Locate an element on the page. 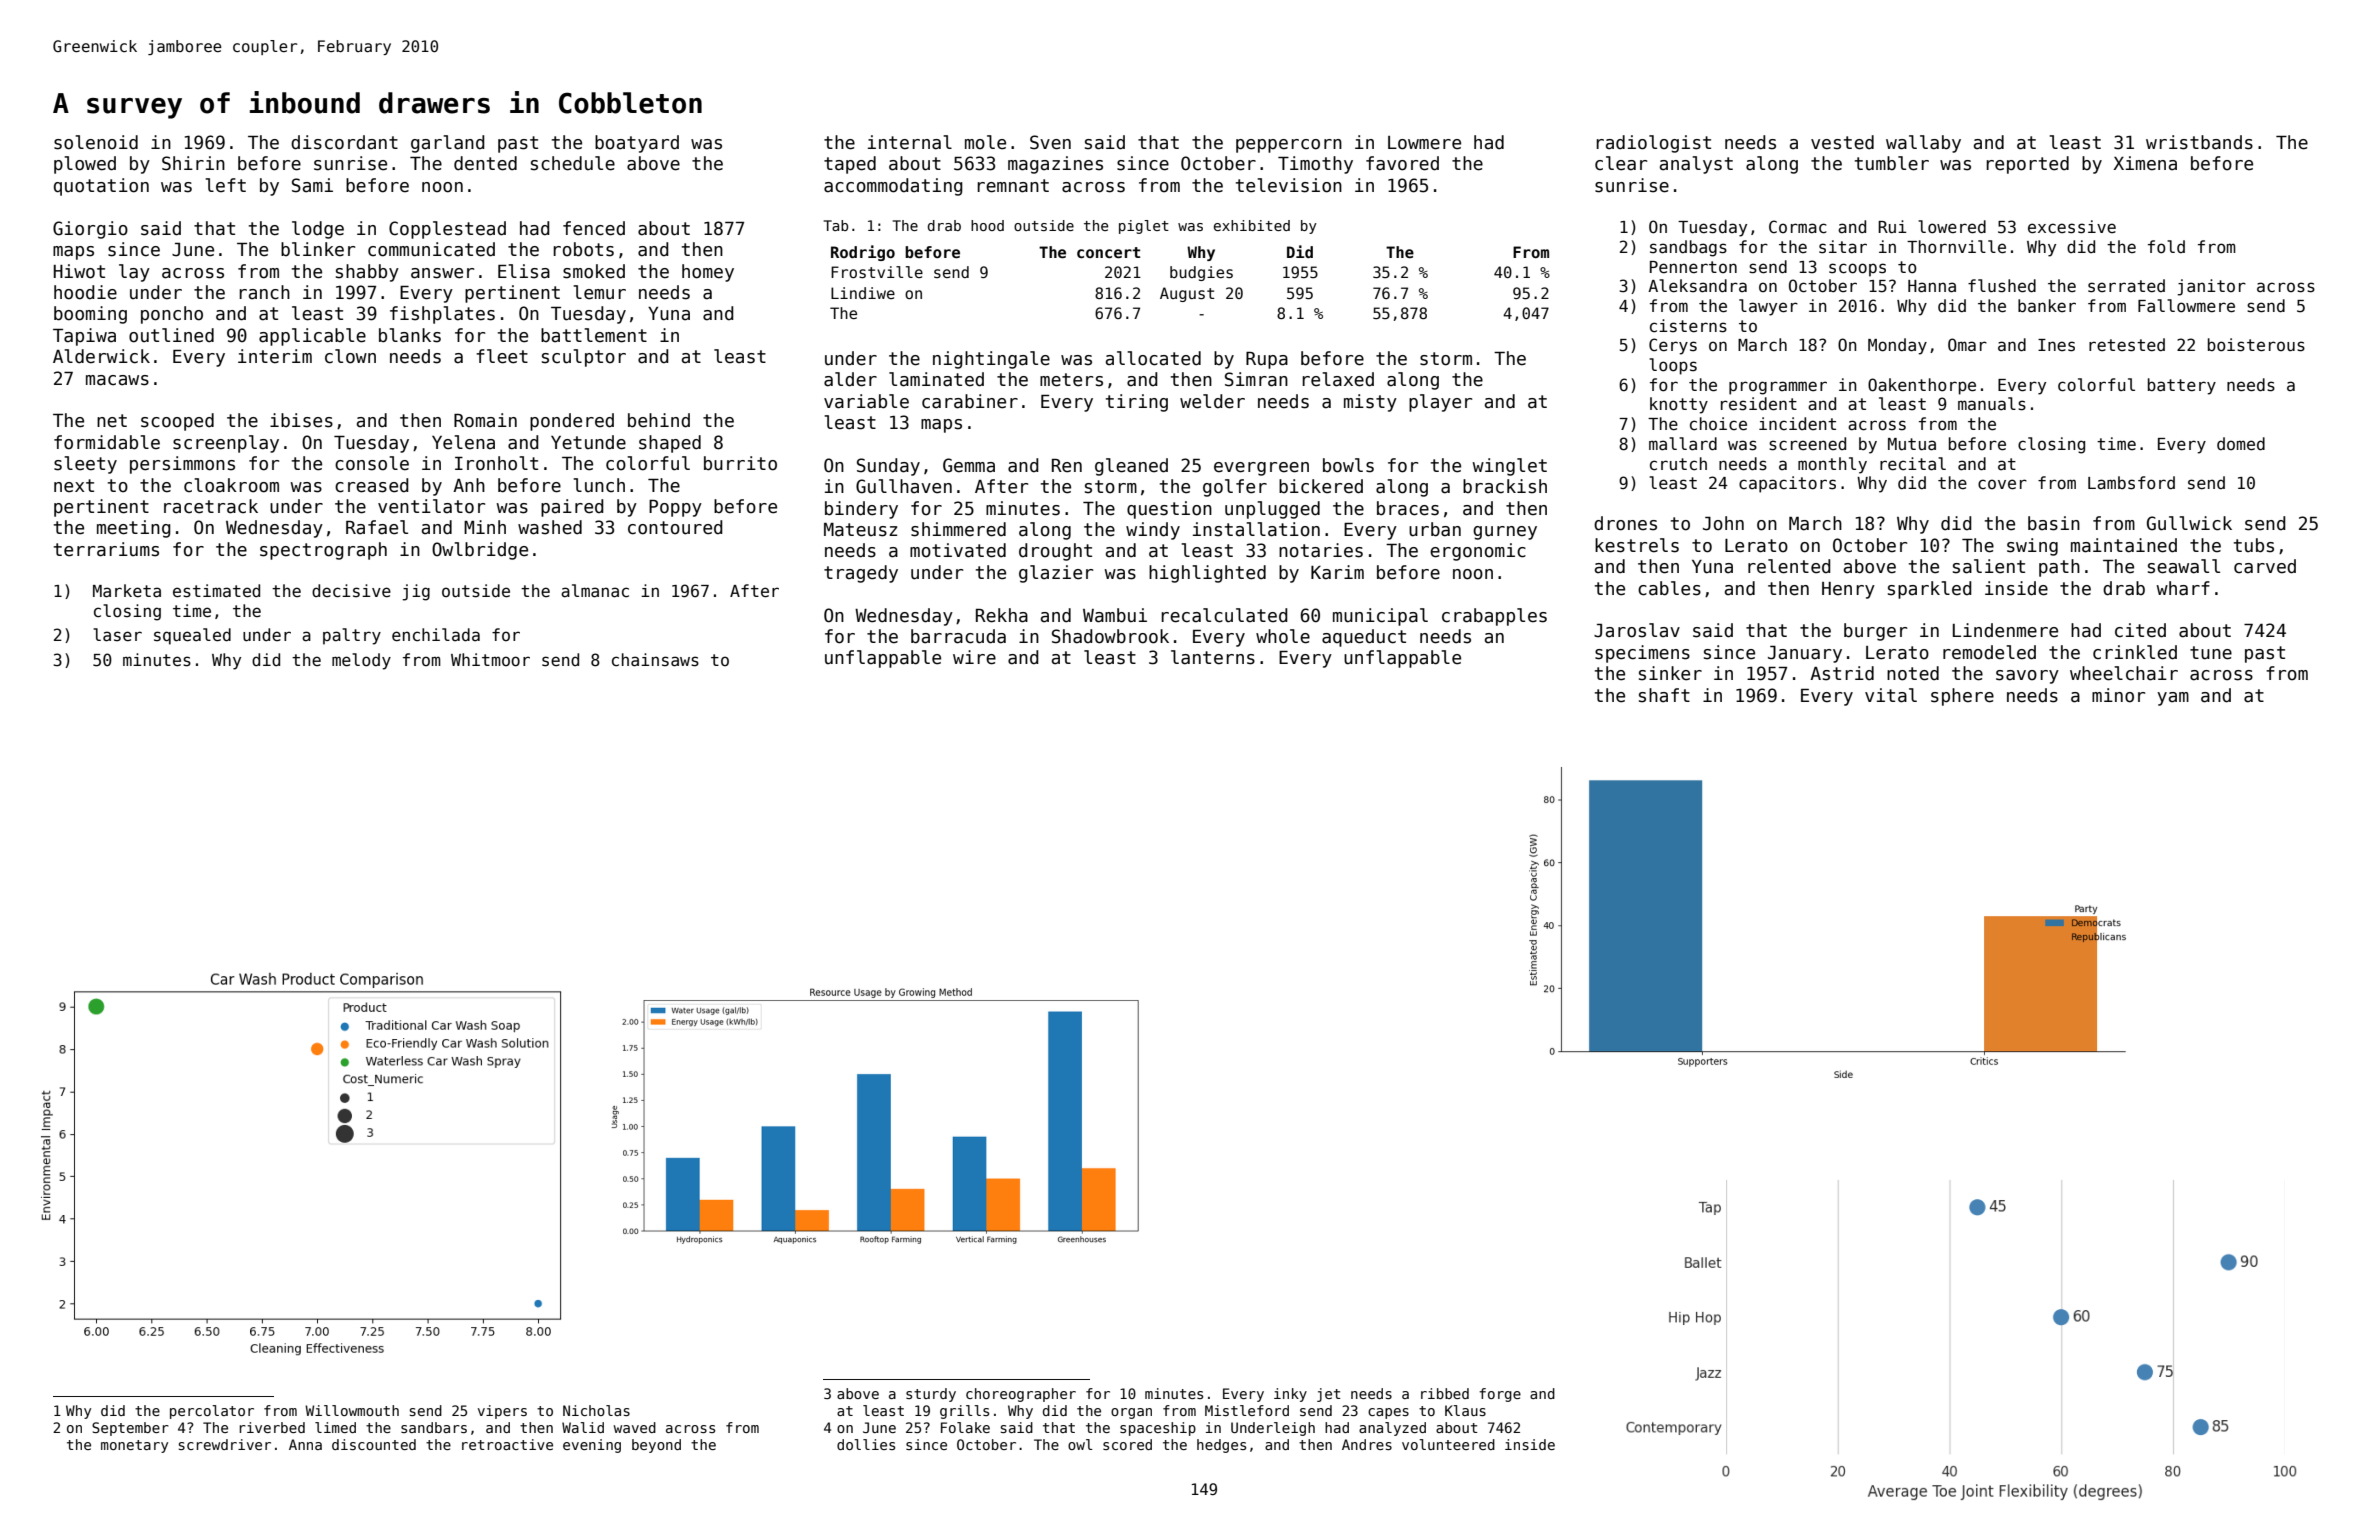 The width and height of the document is (2380, 1540). sturdy is located at coordinates (931, 1395).
